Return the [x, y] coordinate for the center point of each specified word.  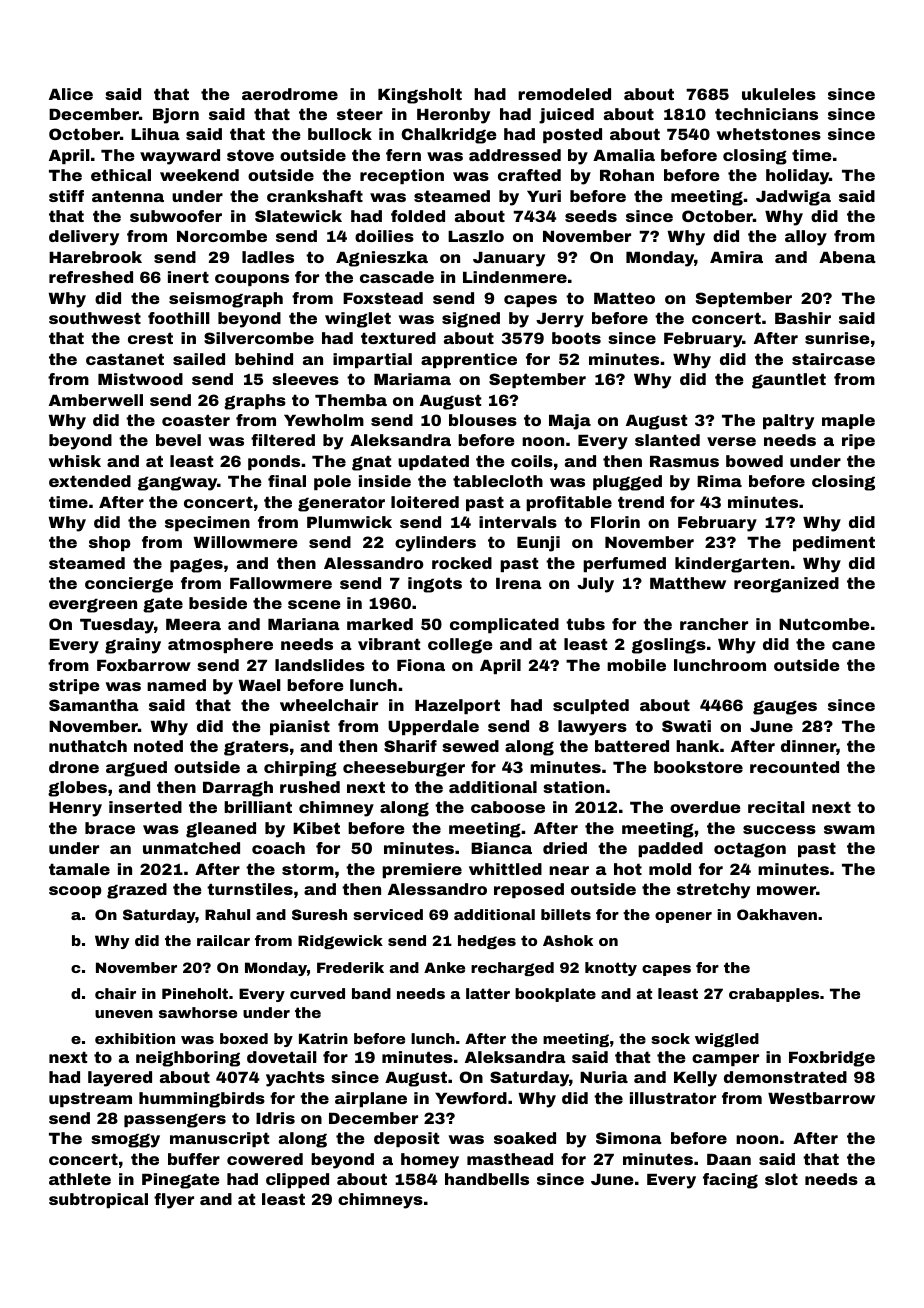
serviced [388, 914]
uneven [124, 1014]
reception [402, 176]
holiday [797, 177]
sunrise [837, 338]
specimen [207, 523]
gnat [371, 463]
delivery [84, 238]
